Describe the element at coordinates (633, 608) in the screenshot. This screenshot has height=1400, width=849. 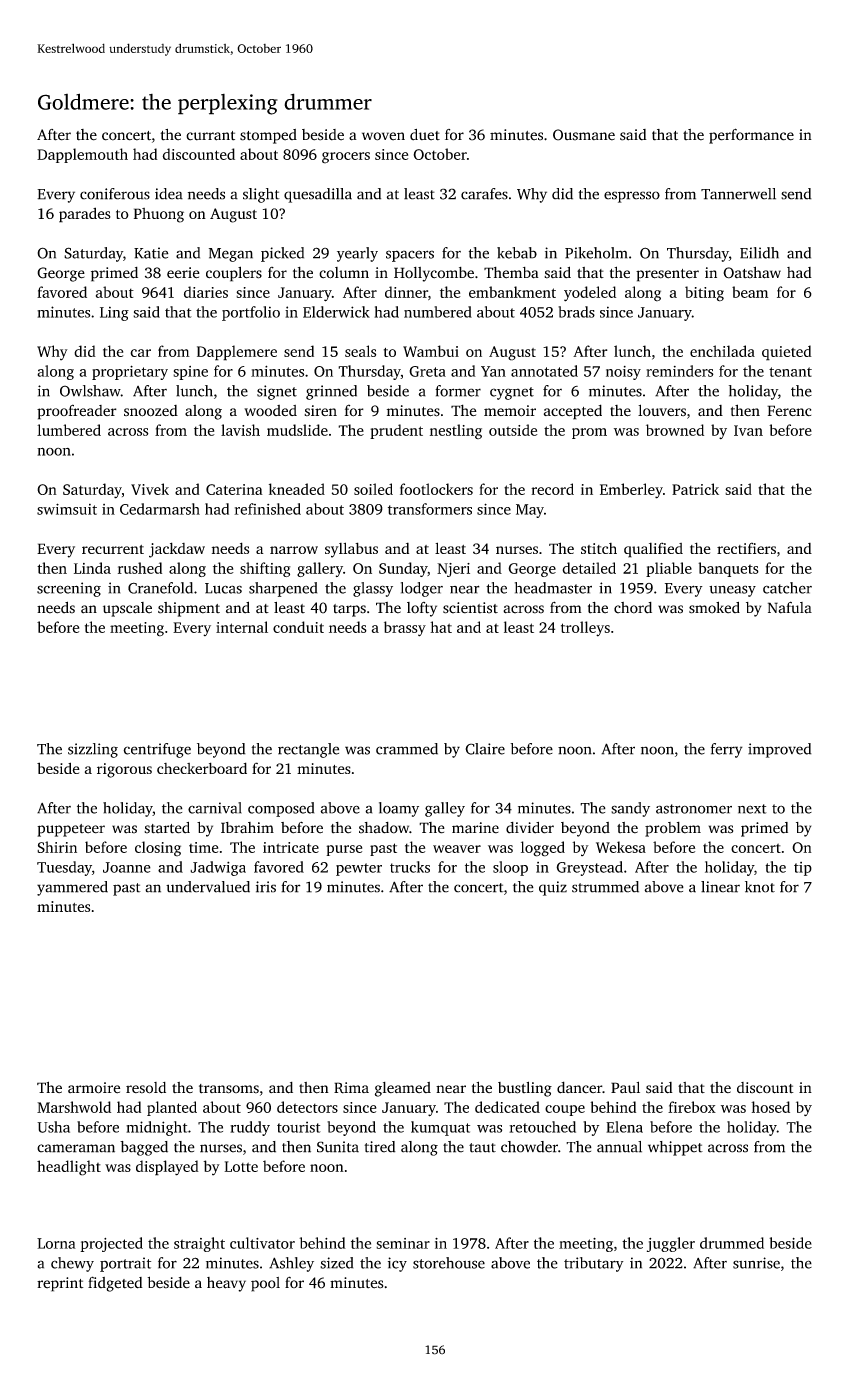
I see `chord` at that location.
